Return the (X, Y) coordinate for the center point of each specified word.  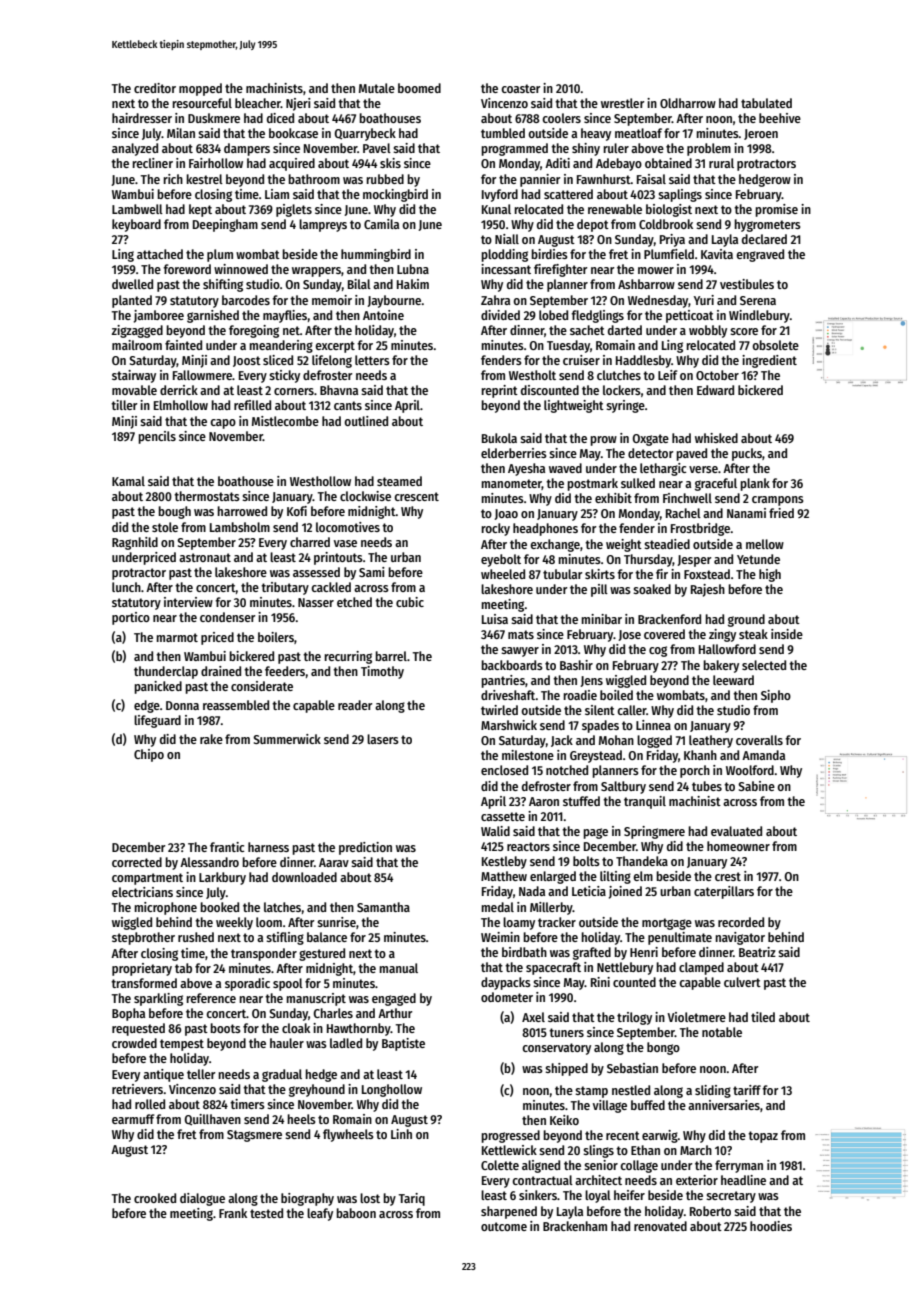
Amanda (763, 755)
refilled (252, 405)
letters (372, 360)
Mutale (377, 88)
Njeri (298, 104)
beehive (780, 118)
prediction (365, 848)
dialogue (202, 1199)
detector (651, 453)
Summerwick (287, 739)
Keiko (564, 1120)
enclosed (504, 770)
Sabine (756, 786)
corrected (137, 862)
